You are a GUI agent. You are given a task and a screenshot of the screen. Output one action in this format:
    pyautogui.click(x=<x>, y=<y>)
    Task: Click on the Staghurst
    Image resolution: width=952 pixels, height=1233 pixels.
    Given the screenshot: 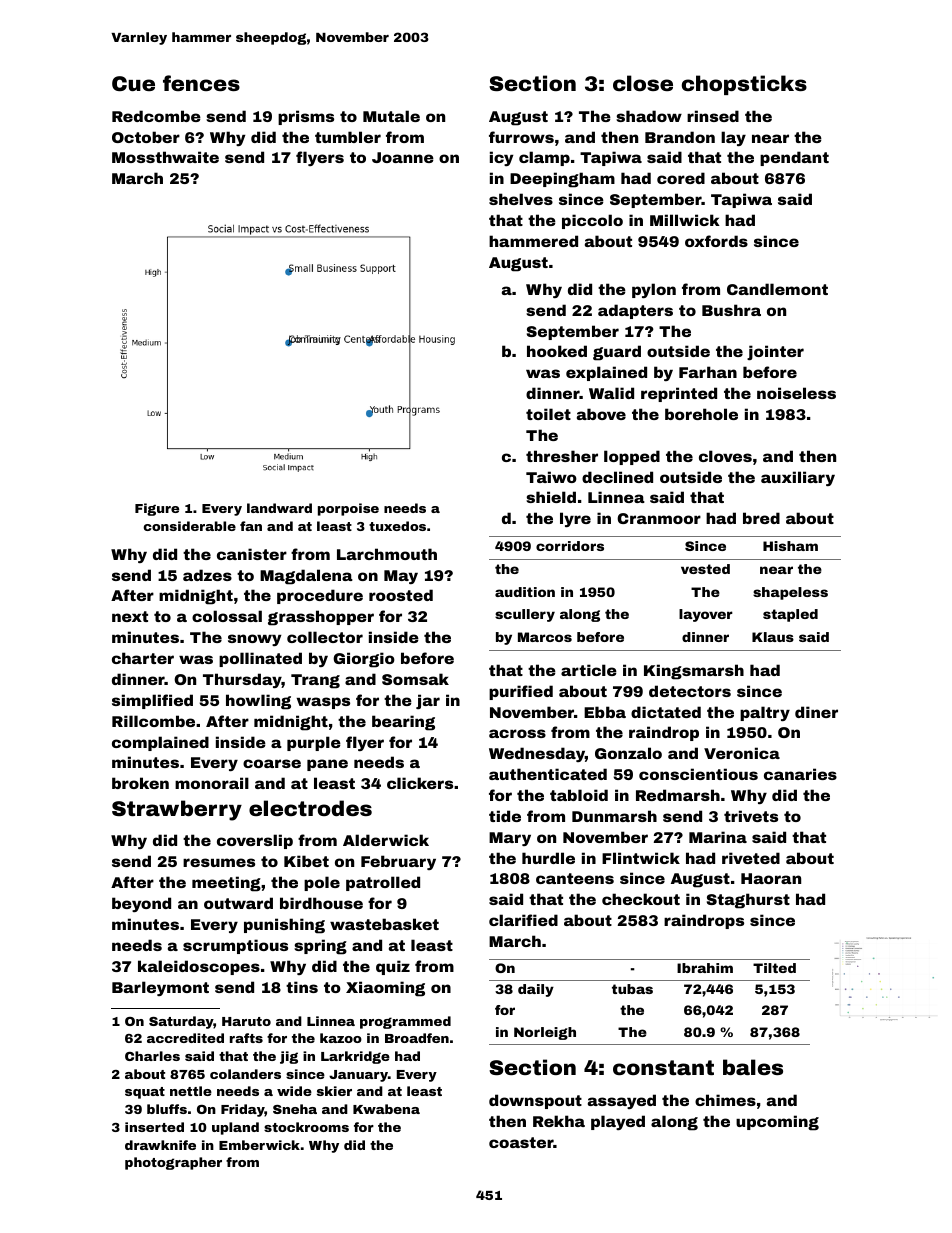 What is the action you would take?
    pyautogui.click(x=748, y=901)
